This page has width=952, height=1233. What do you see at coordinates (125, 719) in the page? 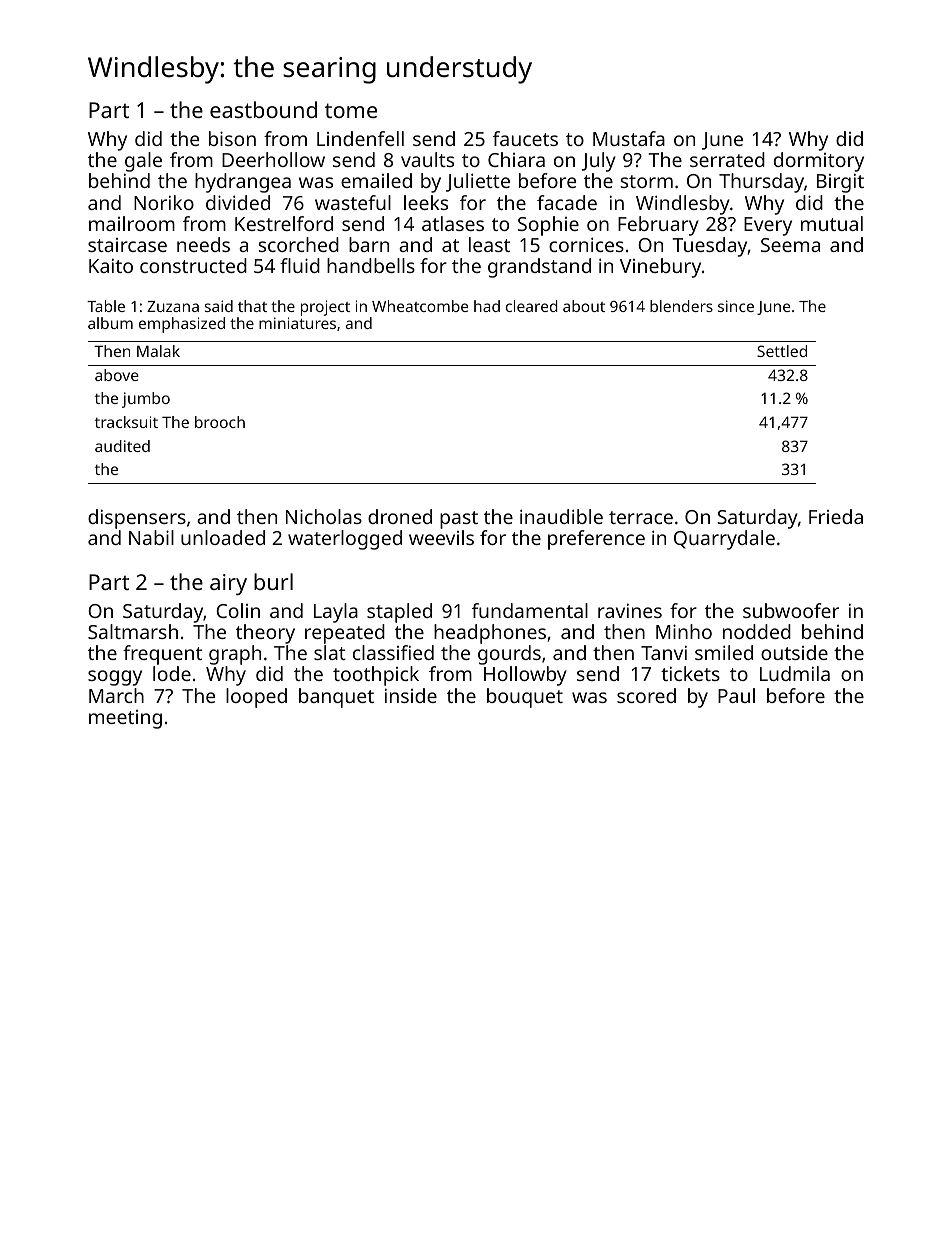
I see `meeting` at bounding box center [125, 719].
